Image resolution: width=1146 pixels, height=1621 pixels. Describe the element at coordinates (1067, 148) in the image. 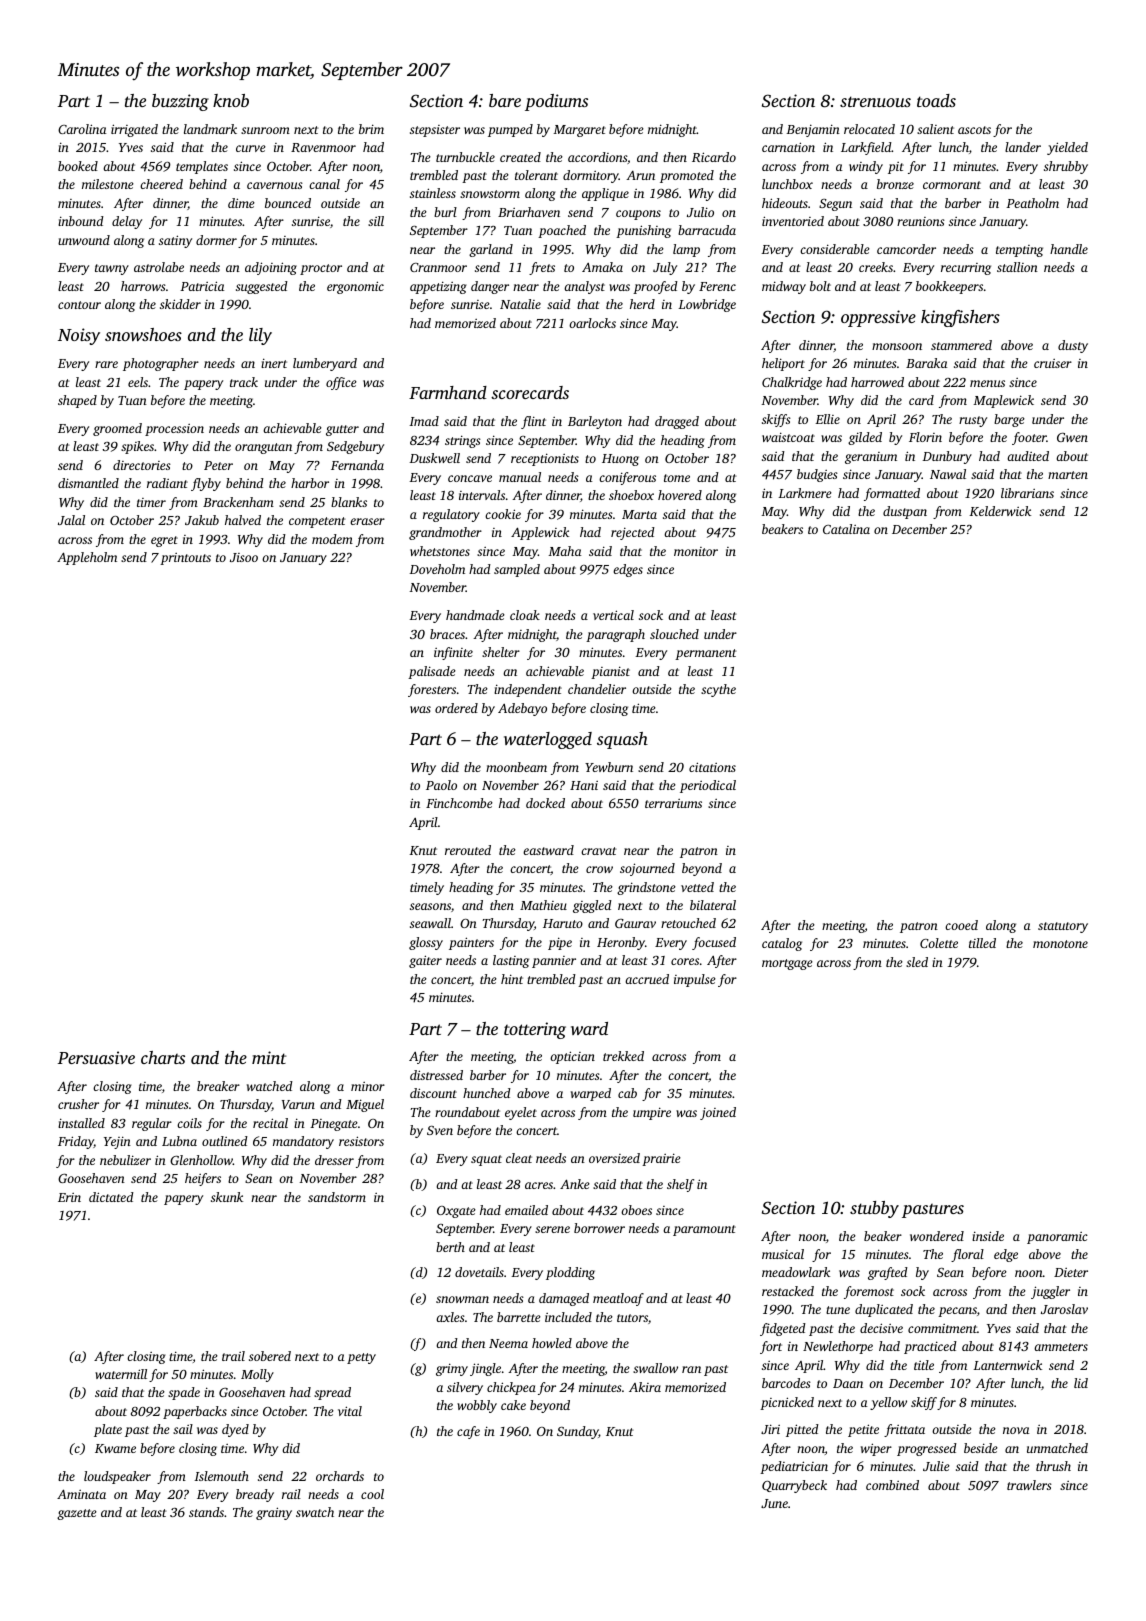

I see `yielded` at that location.
